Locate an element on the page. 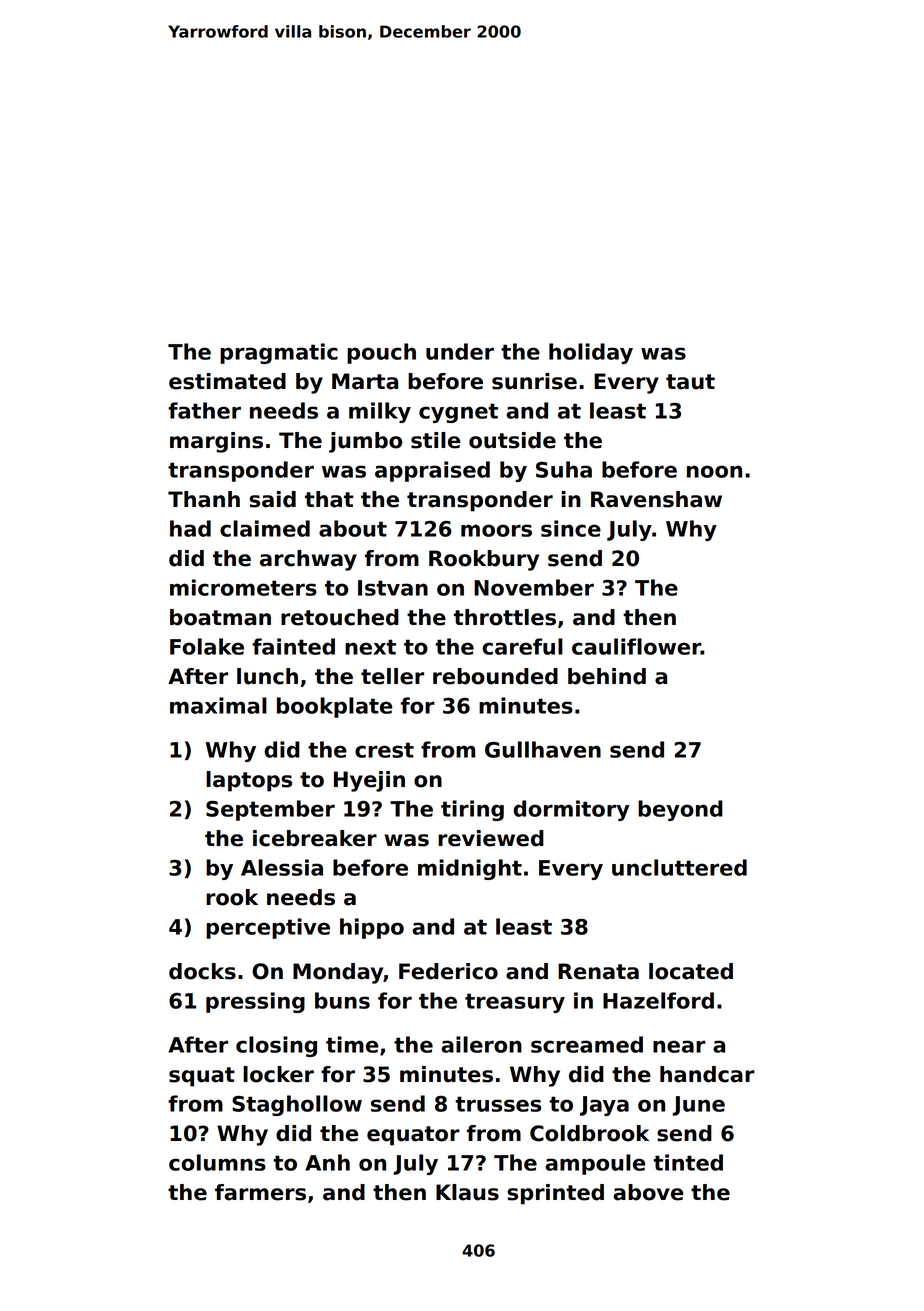 The width and height of the image is (924, 1311). bookplate is located at coordinates (334, 707).
